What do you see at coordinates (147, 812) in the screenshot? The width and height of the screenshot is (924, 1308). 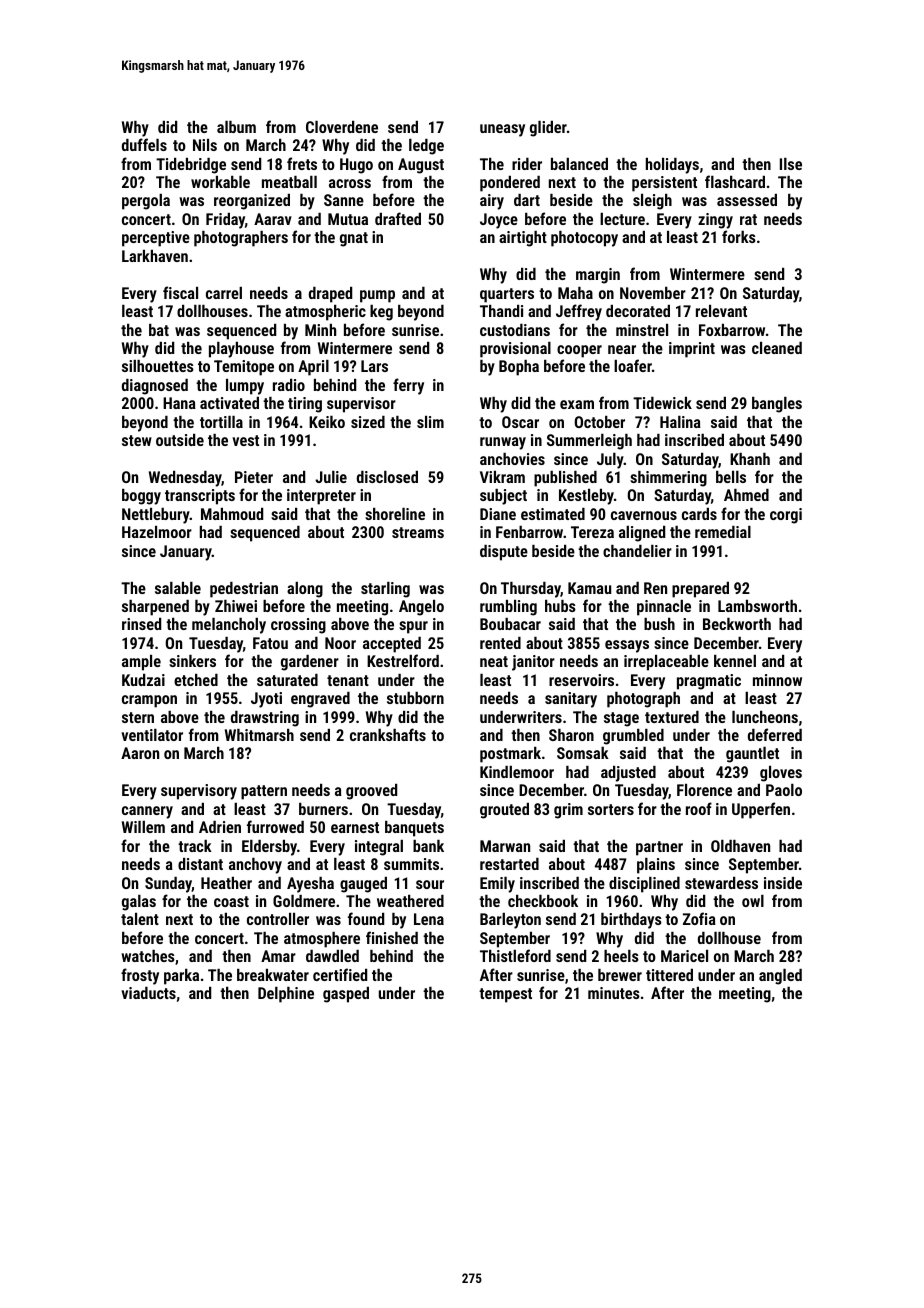 I see `cannery` at bounding box center [147, 812].
